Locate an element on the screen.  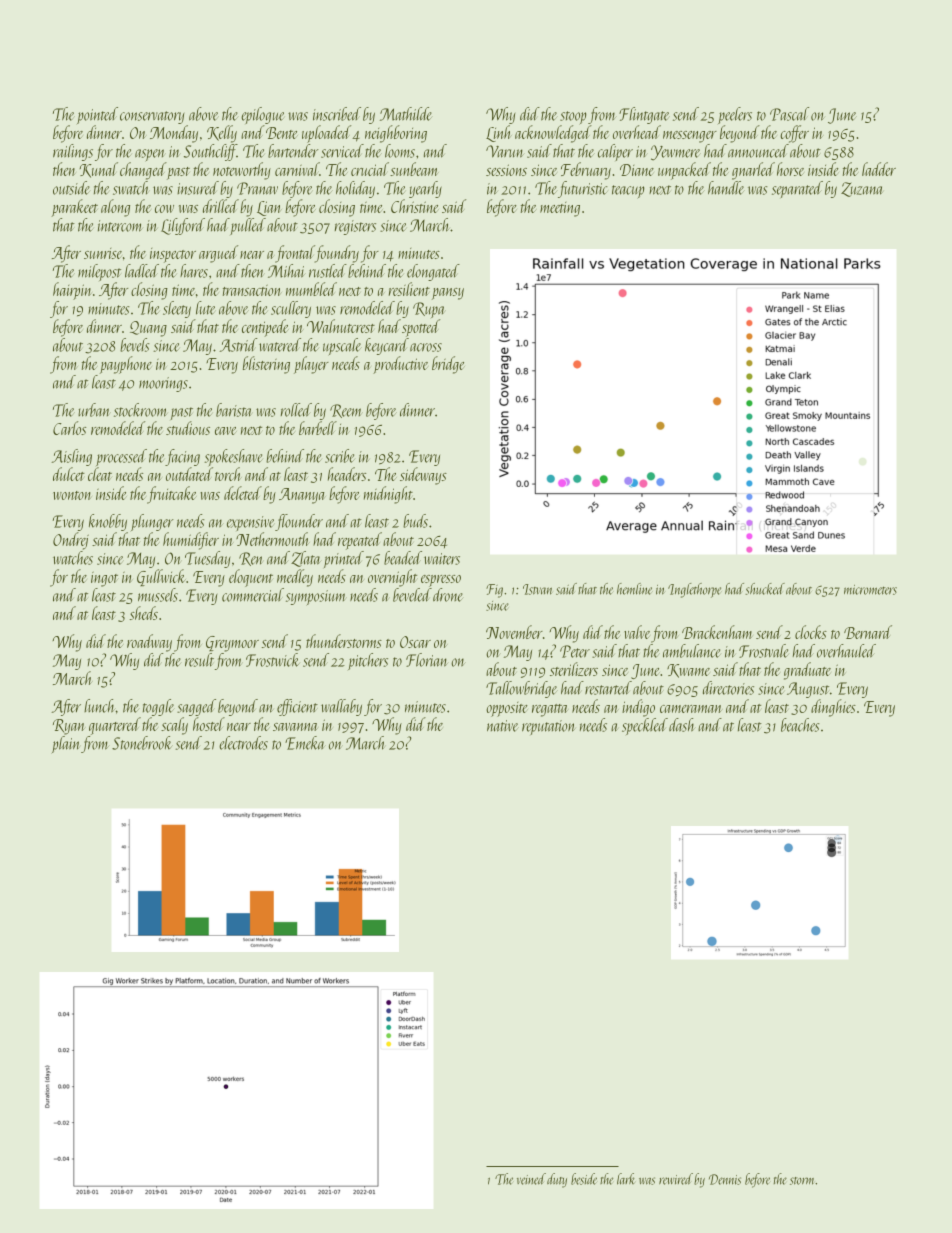
resilient is located at coordinates (409, 289).
